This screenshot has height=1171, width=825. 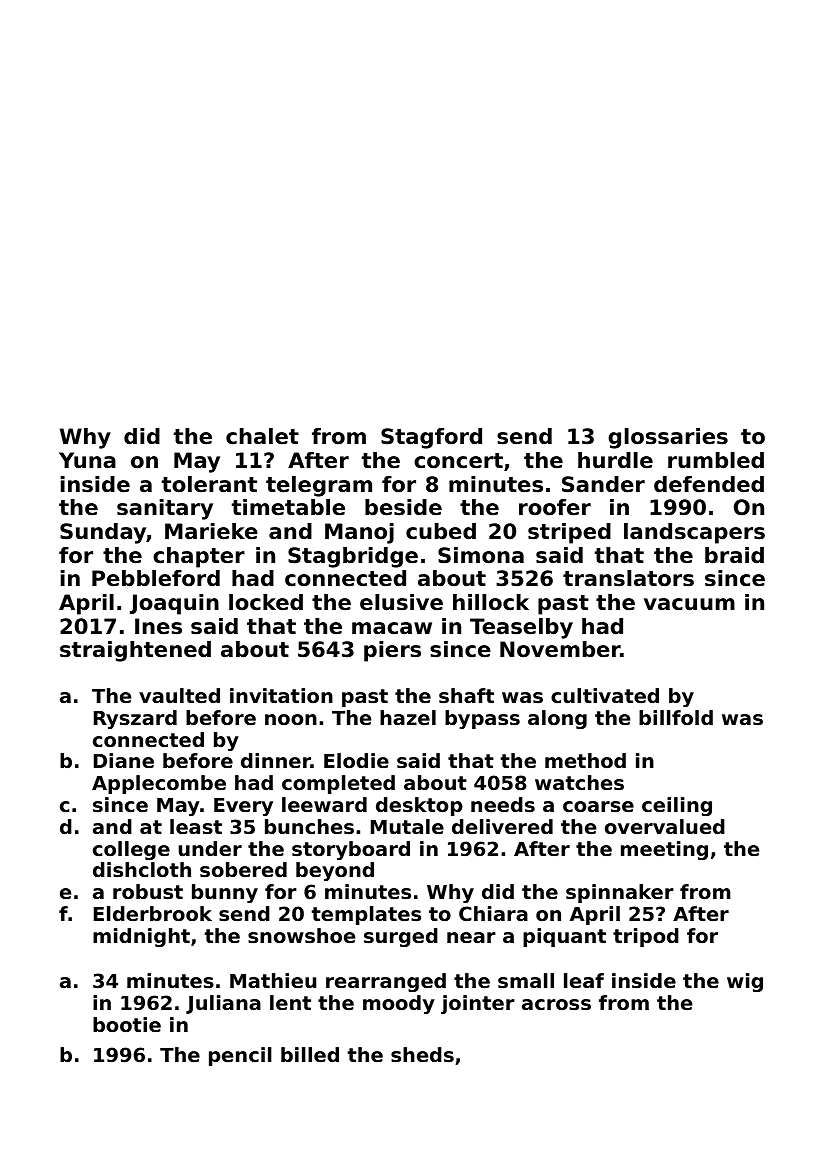 I want to click on college, so click(x=131, y=850).
